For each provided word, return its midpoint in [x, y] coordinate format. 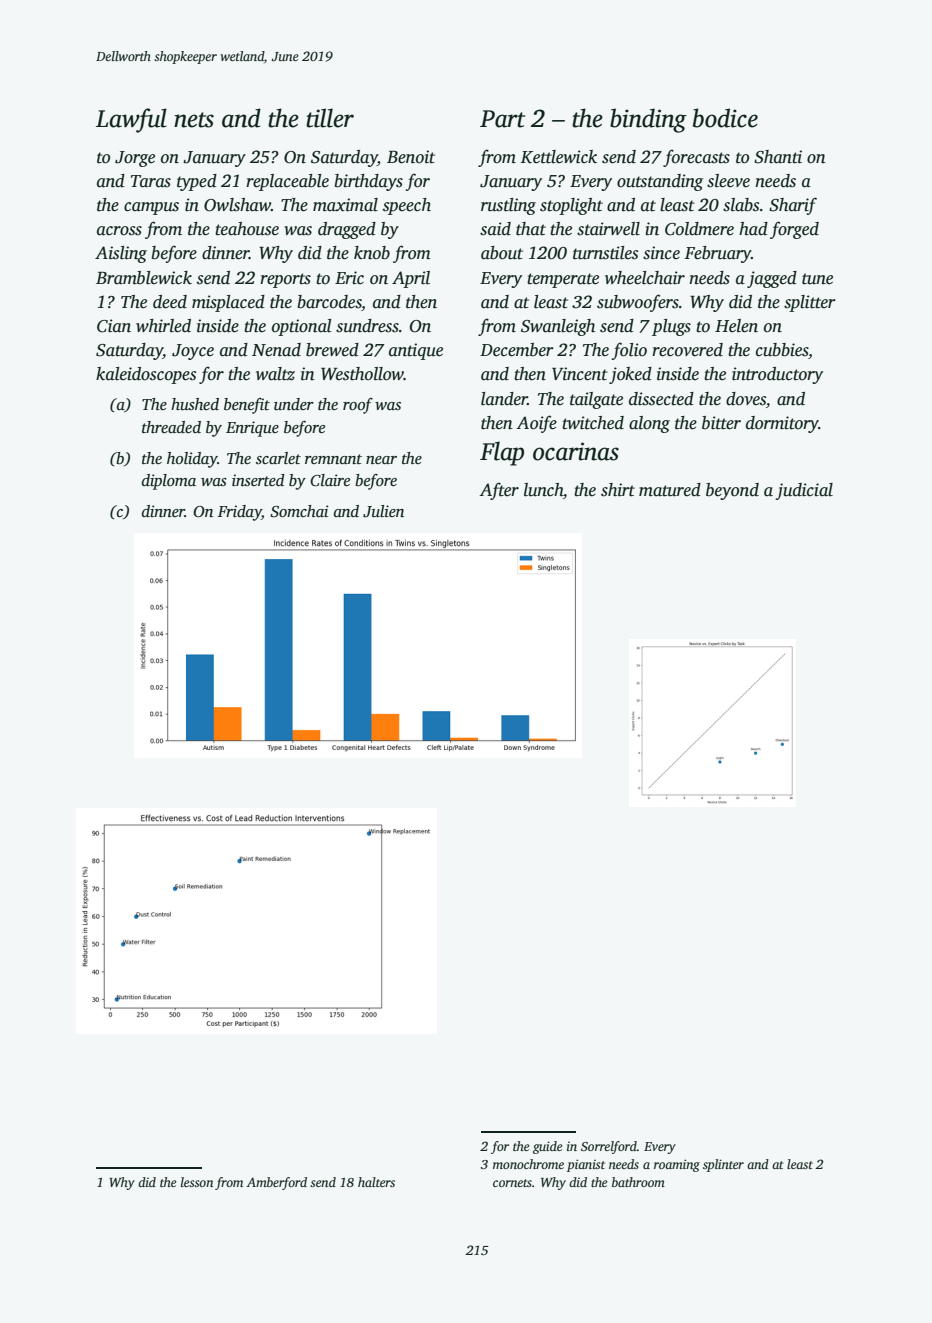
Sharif [793, 206]
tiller [330, 118]
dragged [347, 230]
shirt [618, 490]
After [499, 491]
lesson [197, 1182]
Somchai [299, 511]
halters [376, 1182]
